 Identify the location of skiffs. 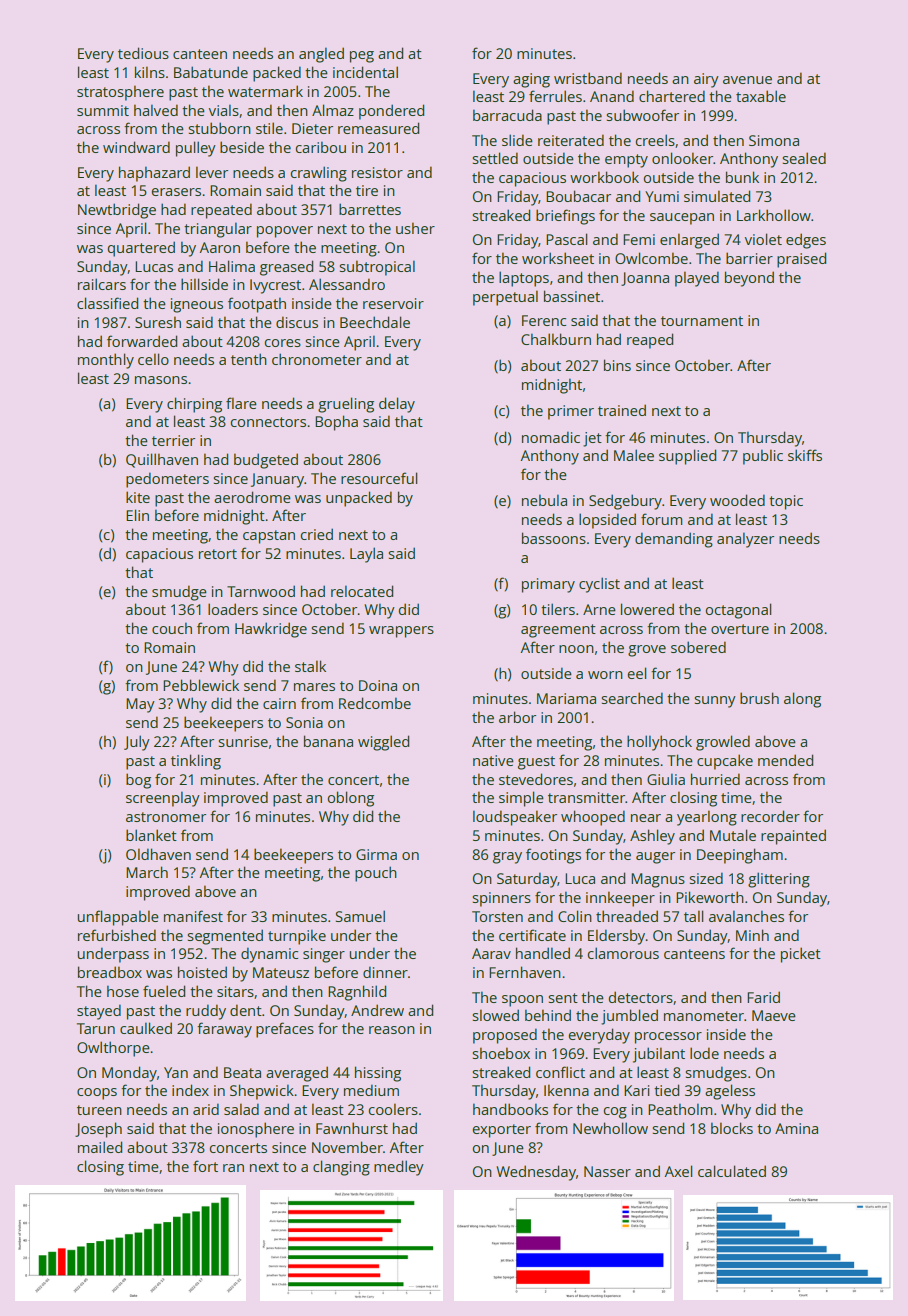
(805, 455).
